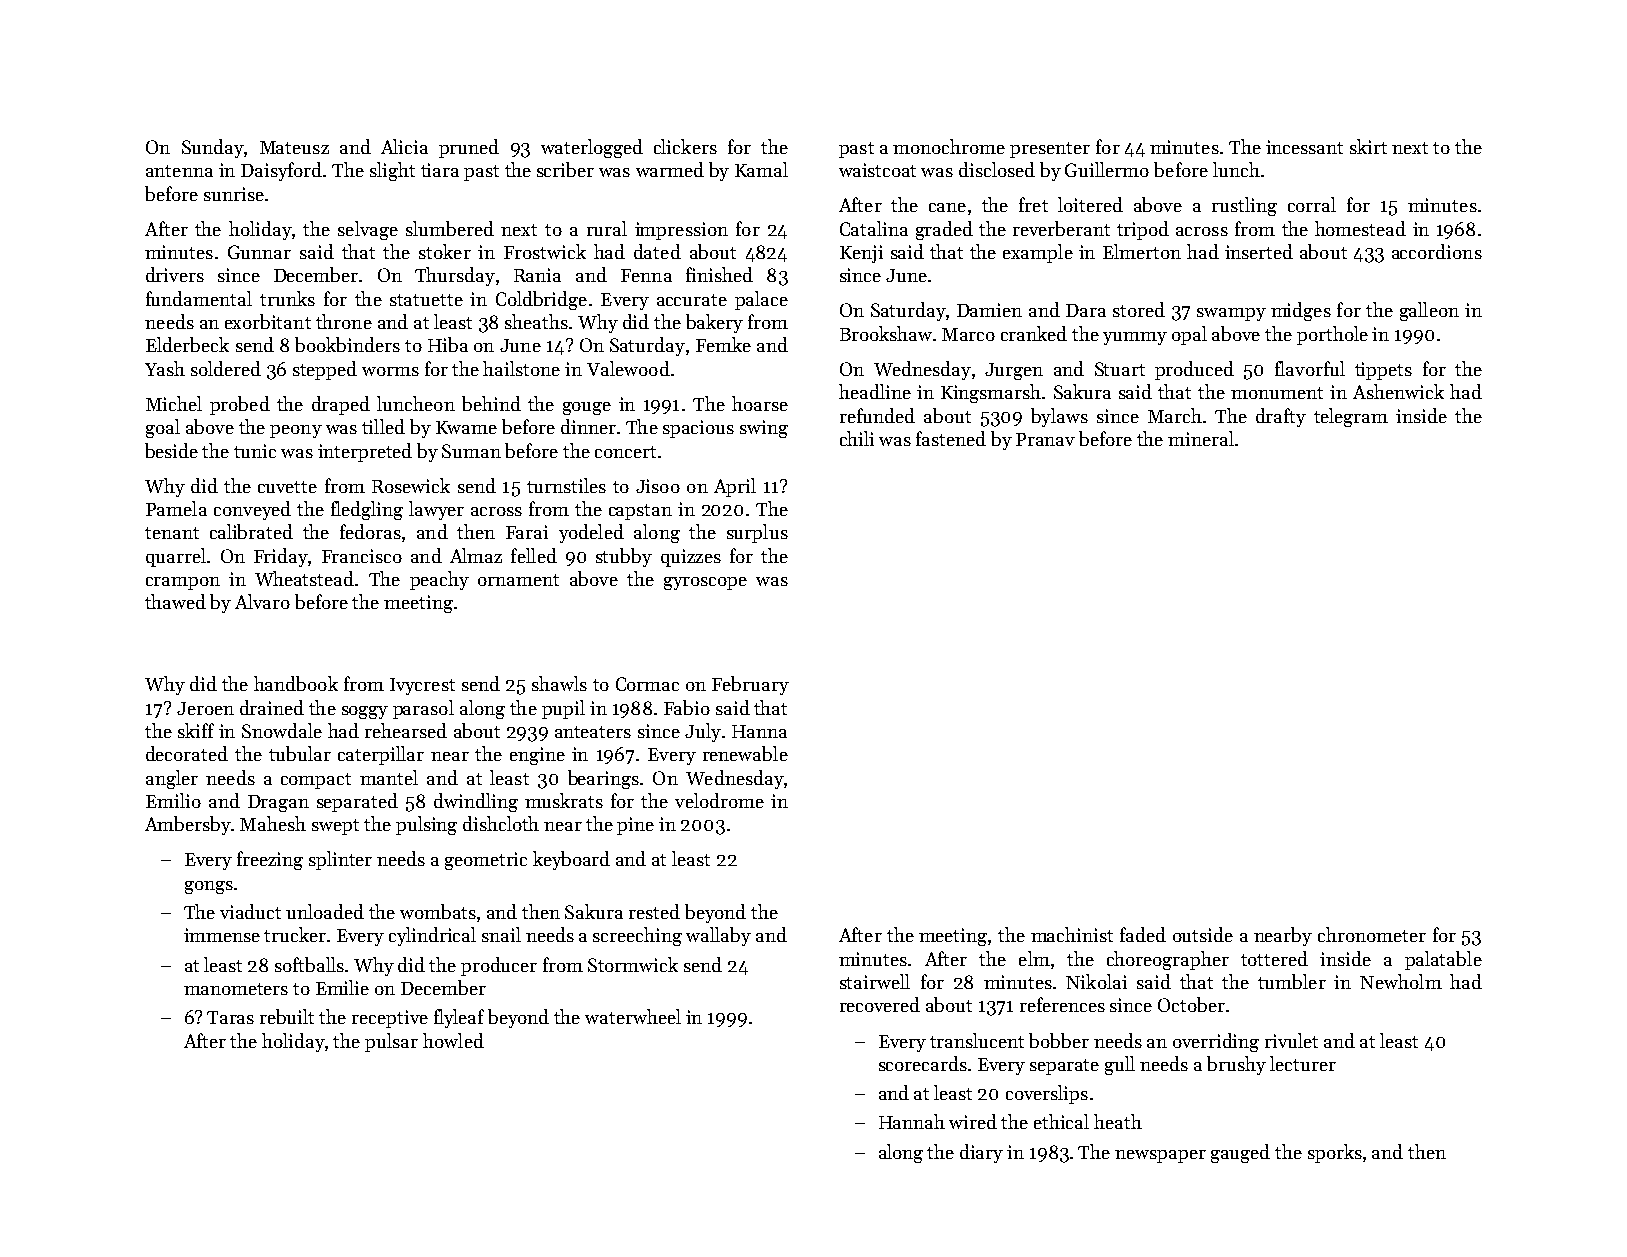  What do you see at coordinates (1203, 934) in the screenshot?
I see `outside` at bounding box center [1203, 934].
